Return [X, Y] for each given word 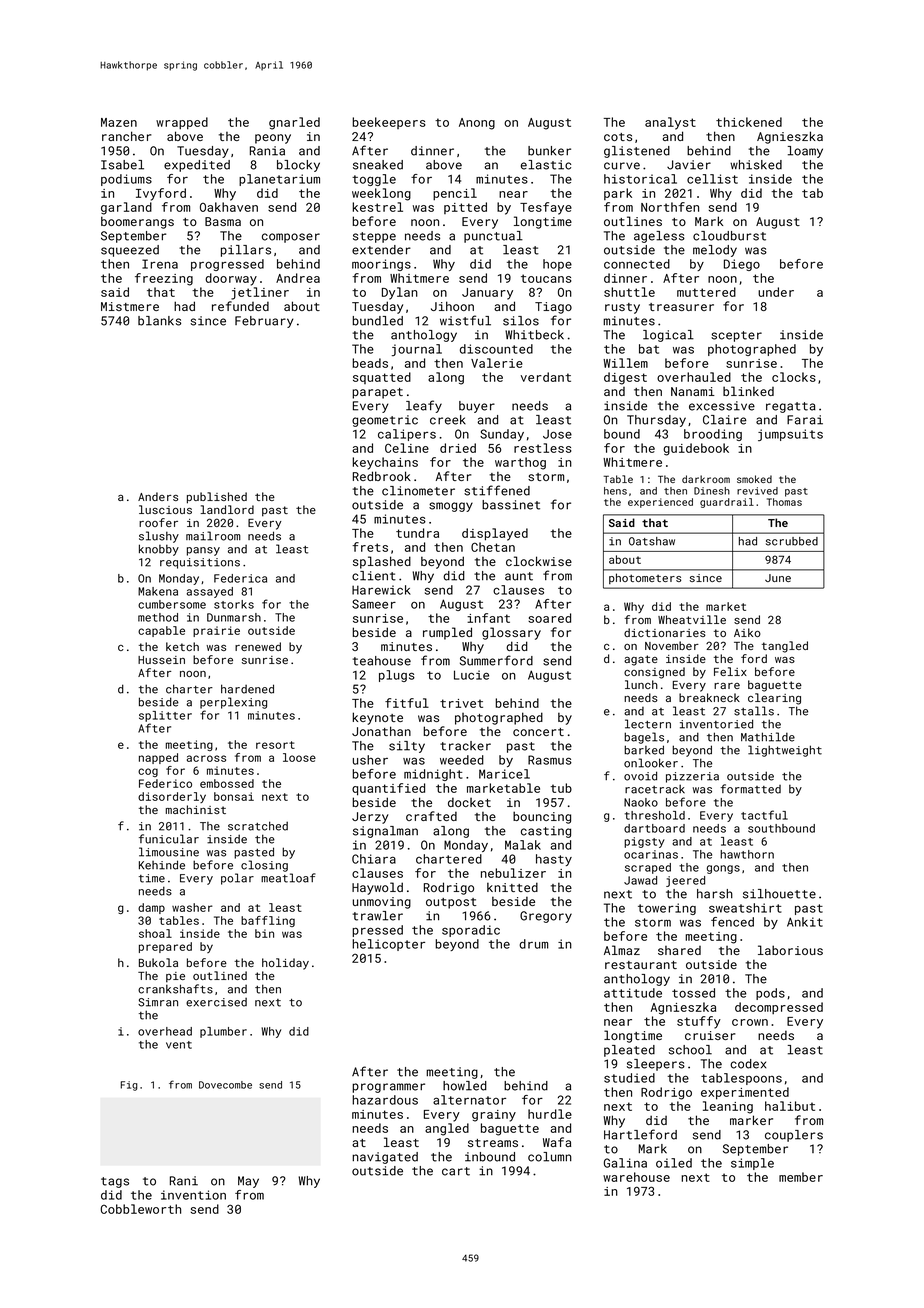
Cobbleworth [141, 1209]
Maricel [504, 774]
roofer [158, 522]
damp [151, 908]
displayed [495, 534]
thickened [749, 122]
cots [618, 137]
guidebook [696, 449]
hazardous [385, 1100]
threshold [655, 815]
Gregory [546, 917]
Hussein [161, 660]
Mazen [119, 122]
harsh [715, 894]
